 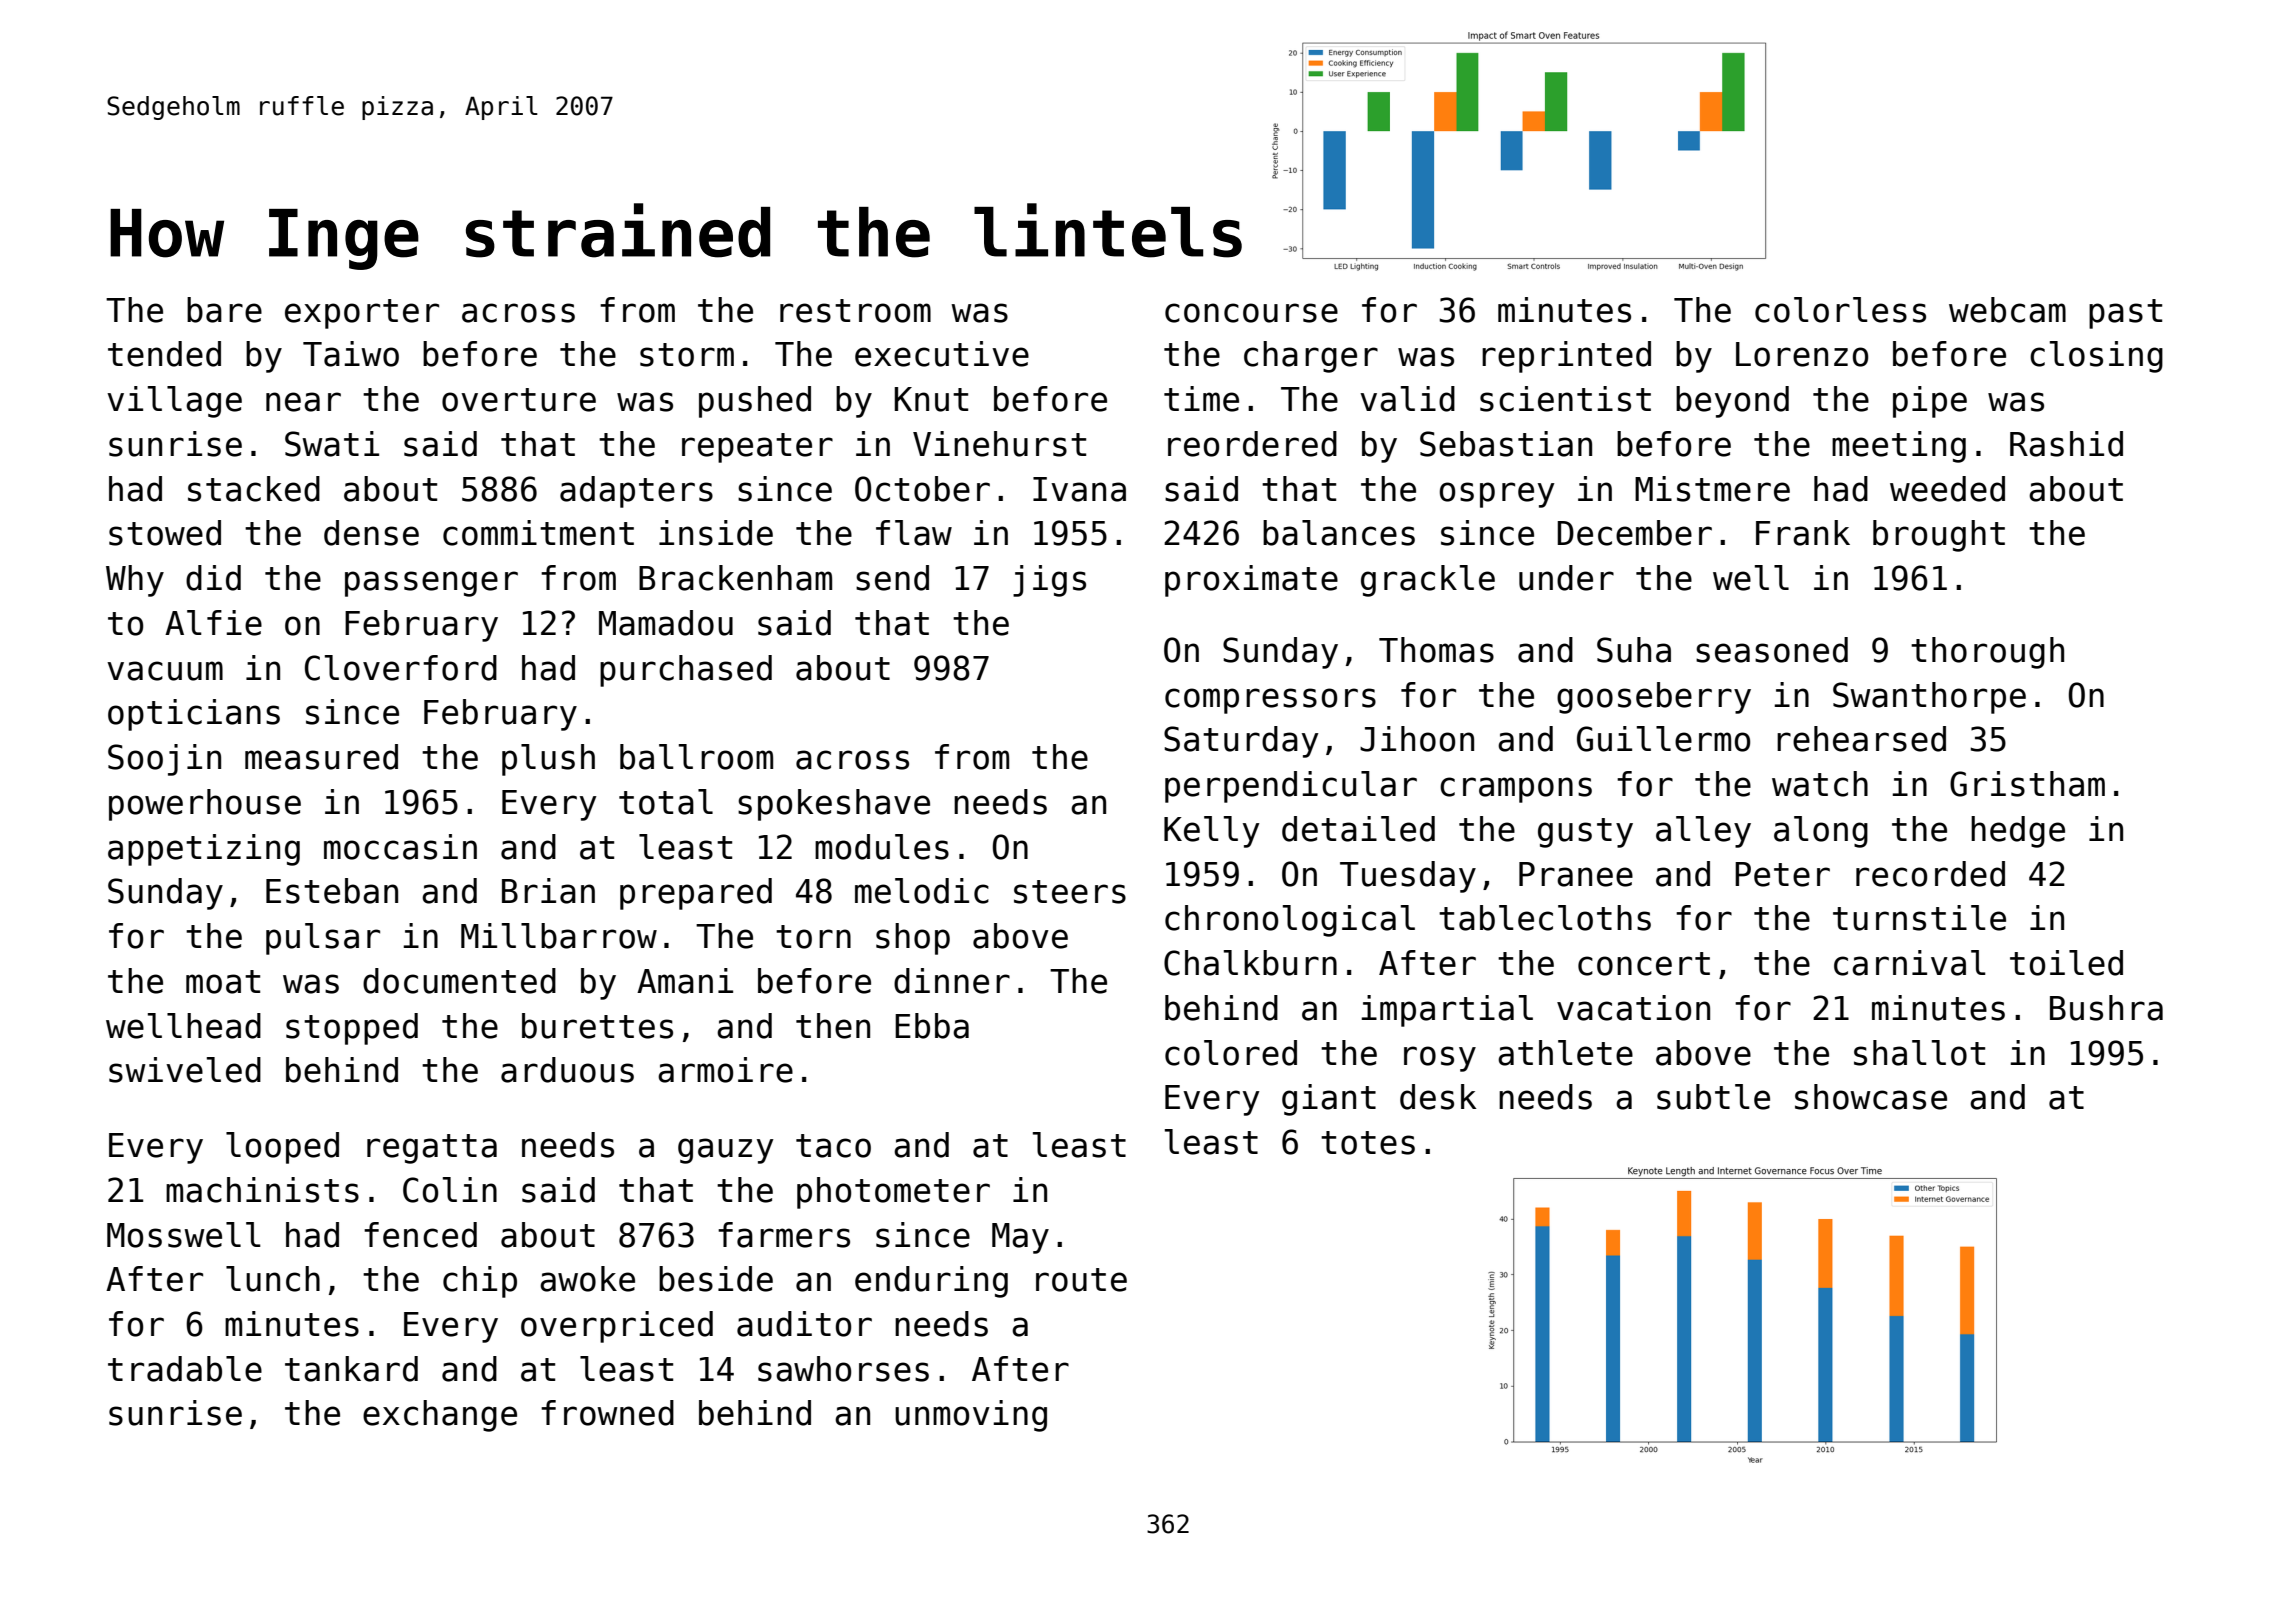 What do you see at coordinates (185, 1070) in the screenshot?
I see `swiveled` at bounding box center [185, 1070].
